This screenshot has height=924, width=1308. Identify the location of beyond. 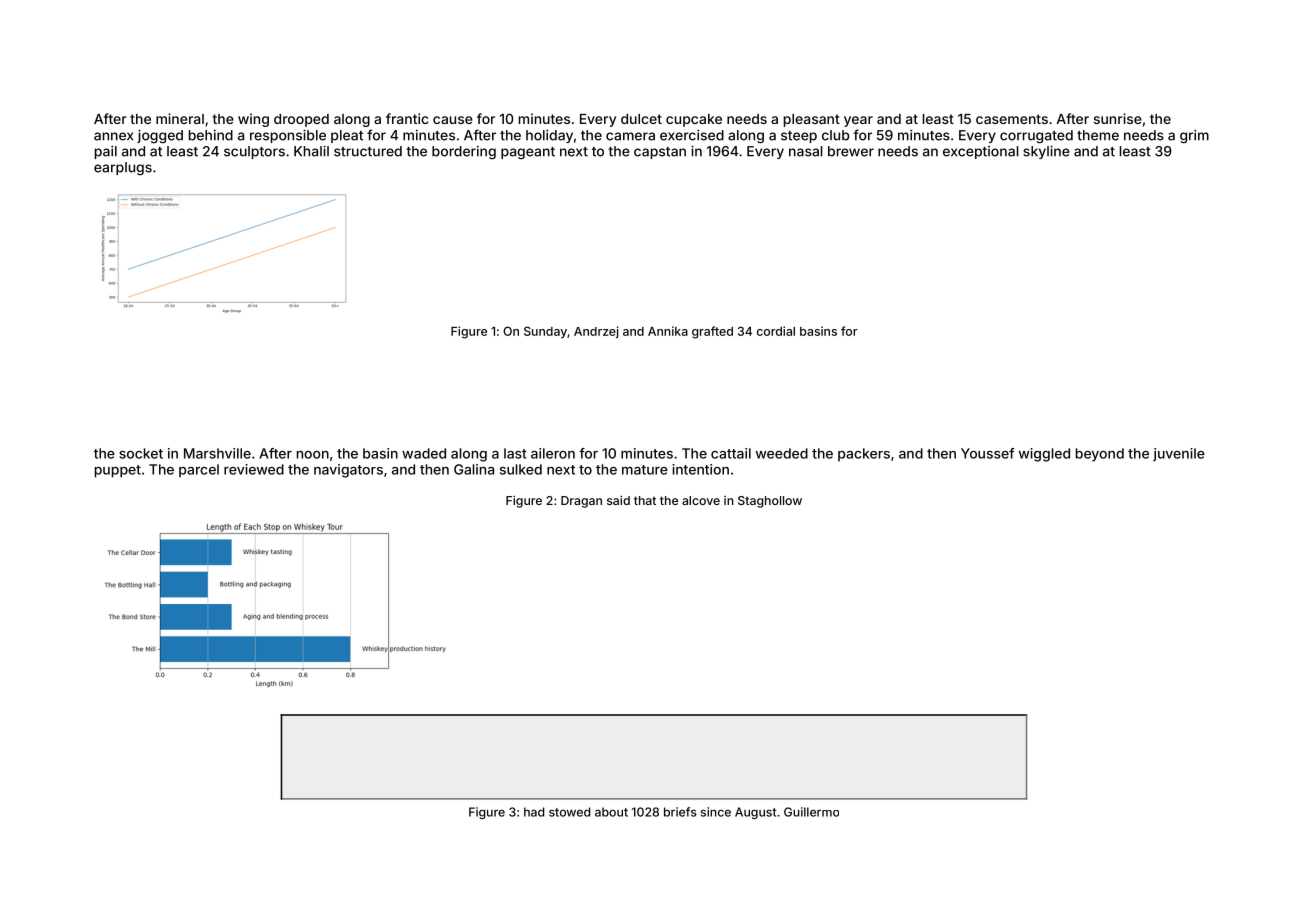
(1100, 455).
